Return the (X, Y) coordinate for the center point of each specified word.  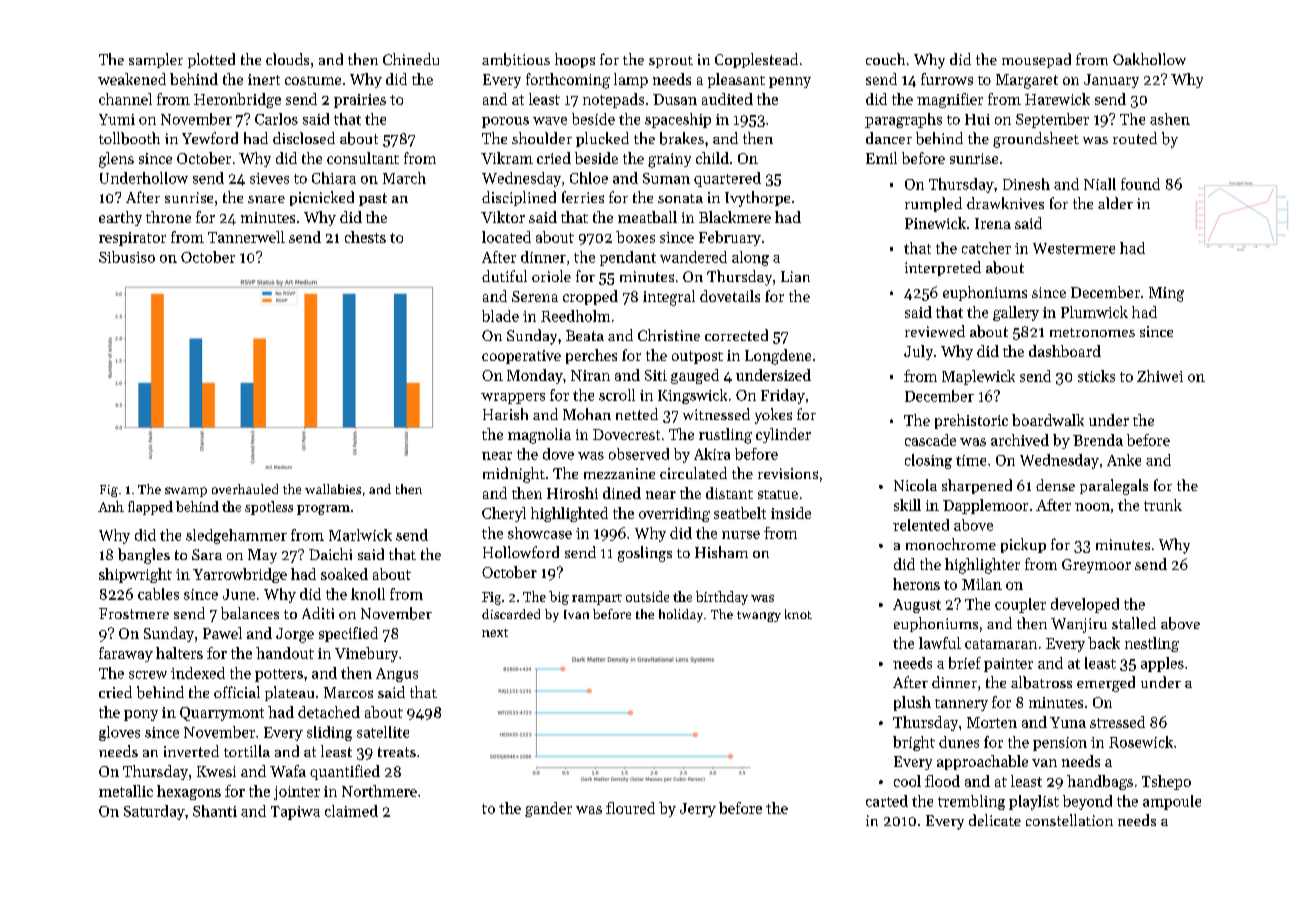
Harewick (1057, 99)
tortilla (247, 751)
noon (1092, 507)
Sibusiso (127, 257)
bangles (144, 556)
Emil (881, 158)
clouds (287, 59)
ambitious (516, 59)
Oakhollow (1149, 59)
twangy (759, 616)
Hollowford (521, 552)
